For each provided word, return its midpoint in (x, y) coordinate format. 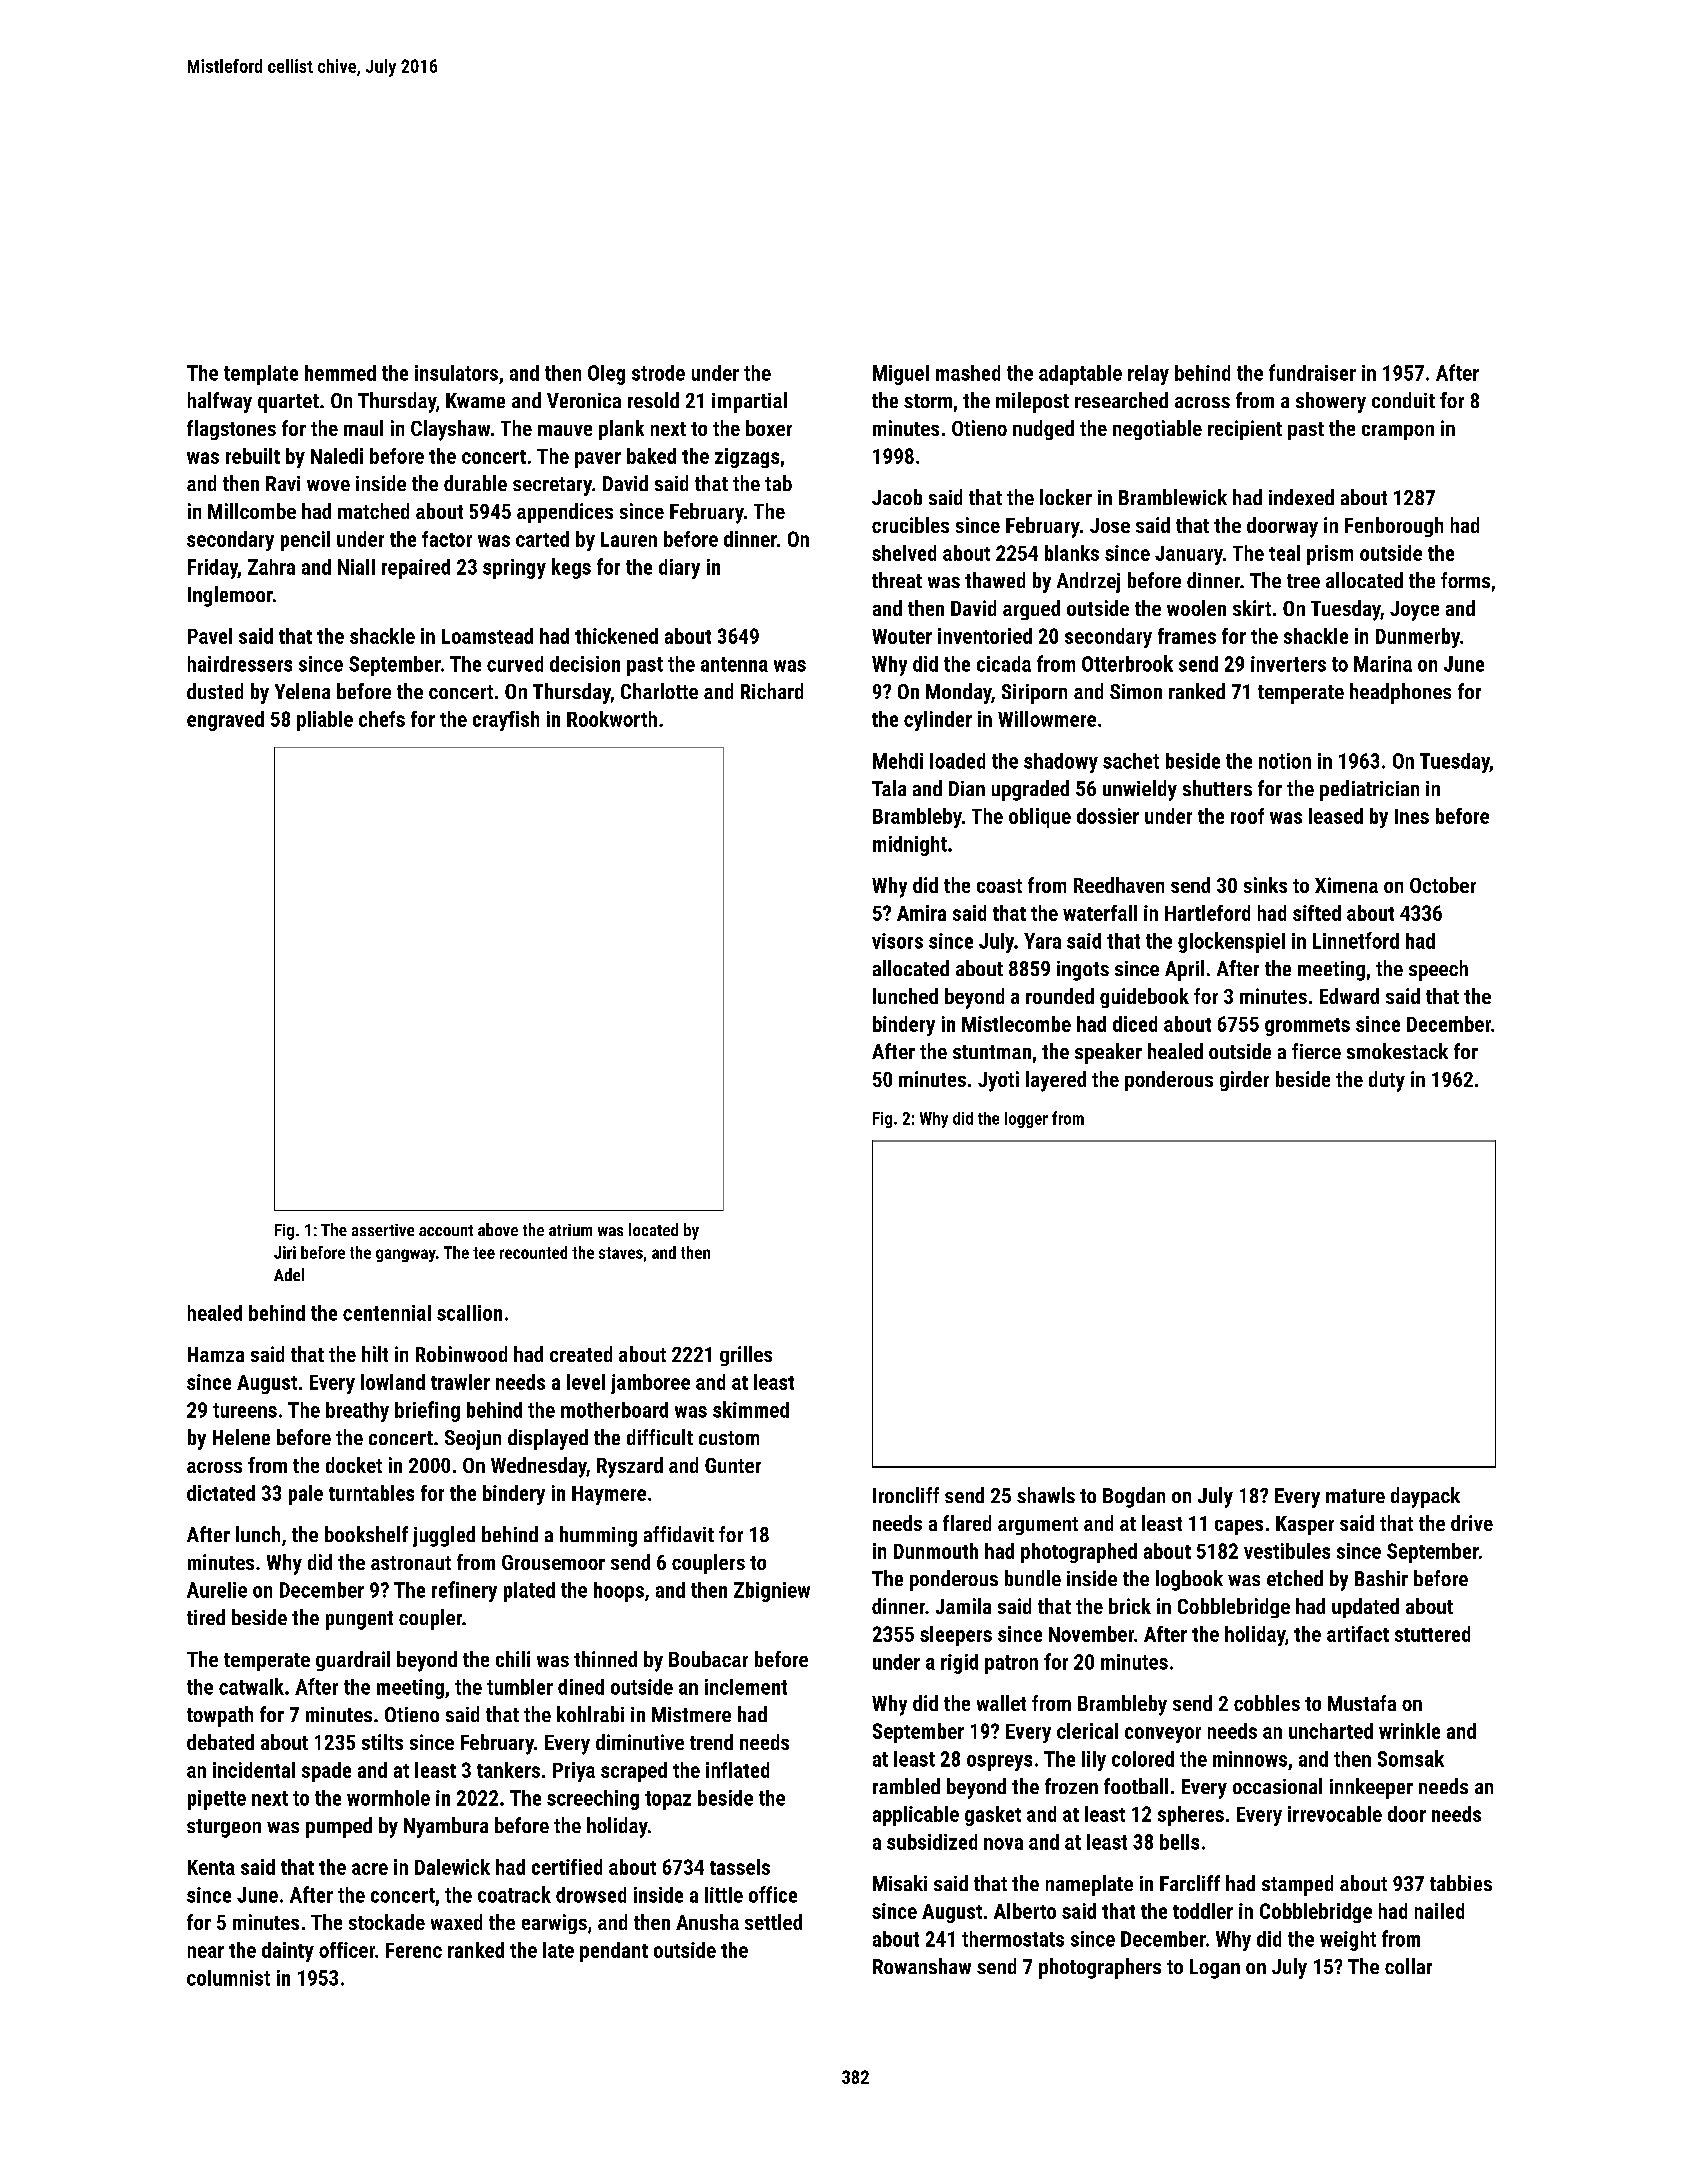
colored (1143, 1759)
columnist (228, 1978)
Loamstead (487, 636)
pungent (359, 1620)
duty (1387, 1081)
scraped (634, 1772)
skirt (1252, 608)
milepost (1032, 402)
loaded (957, 761)
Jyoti (998, 1081)
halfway (220, 402)
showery (1331, 402)
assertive (383, 1230)
